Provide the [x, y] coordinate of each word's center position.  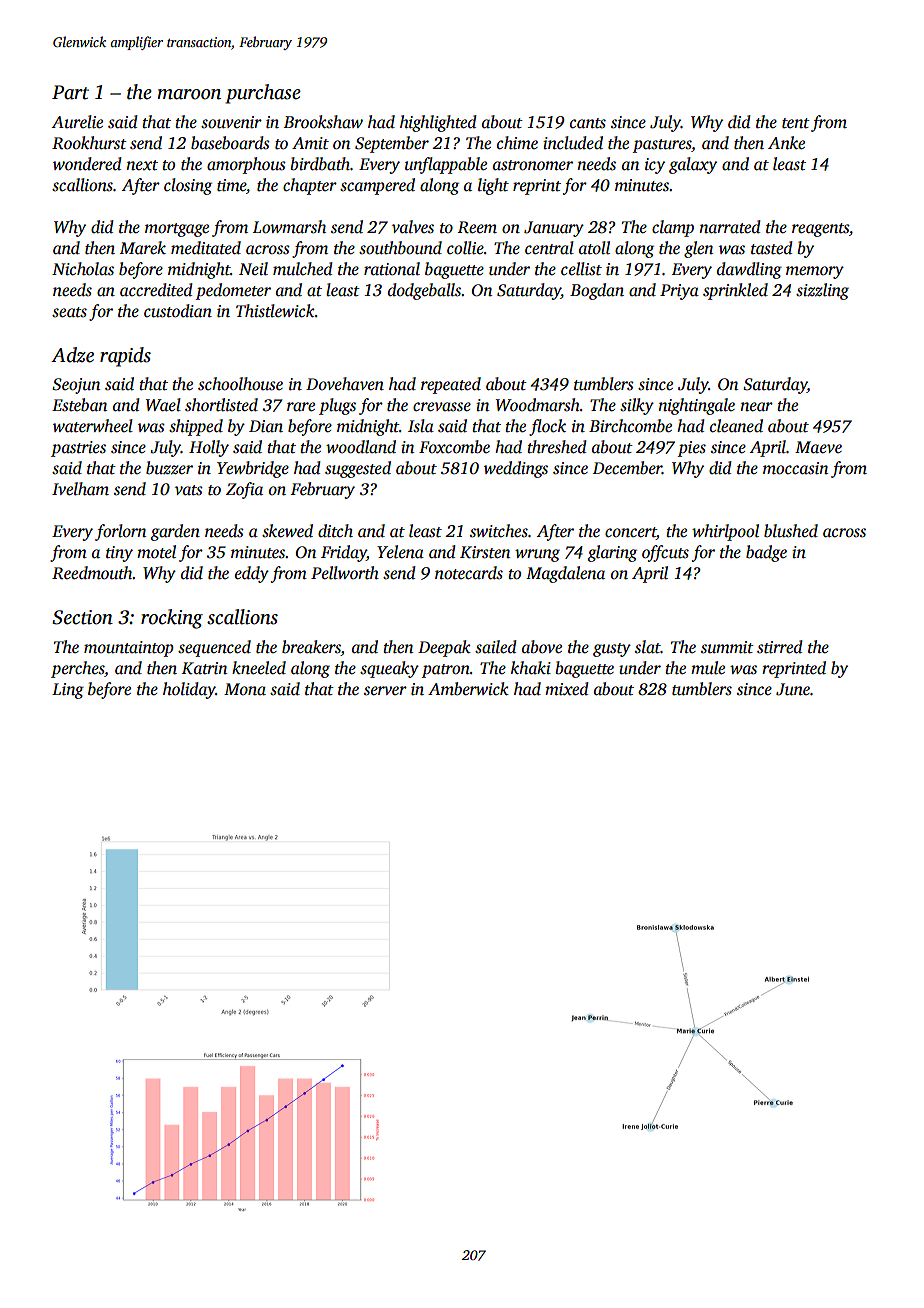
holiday [189, 690]
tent [796, 123]
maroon [189, 94]
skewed [287, 531]
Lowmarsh [289, 227]
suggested [358, 469]
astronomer [533, 165]
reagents [820, 230]
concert [630, 533]
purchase [263, 94]
